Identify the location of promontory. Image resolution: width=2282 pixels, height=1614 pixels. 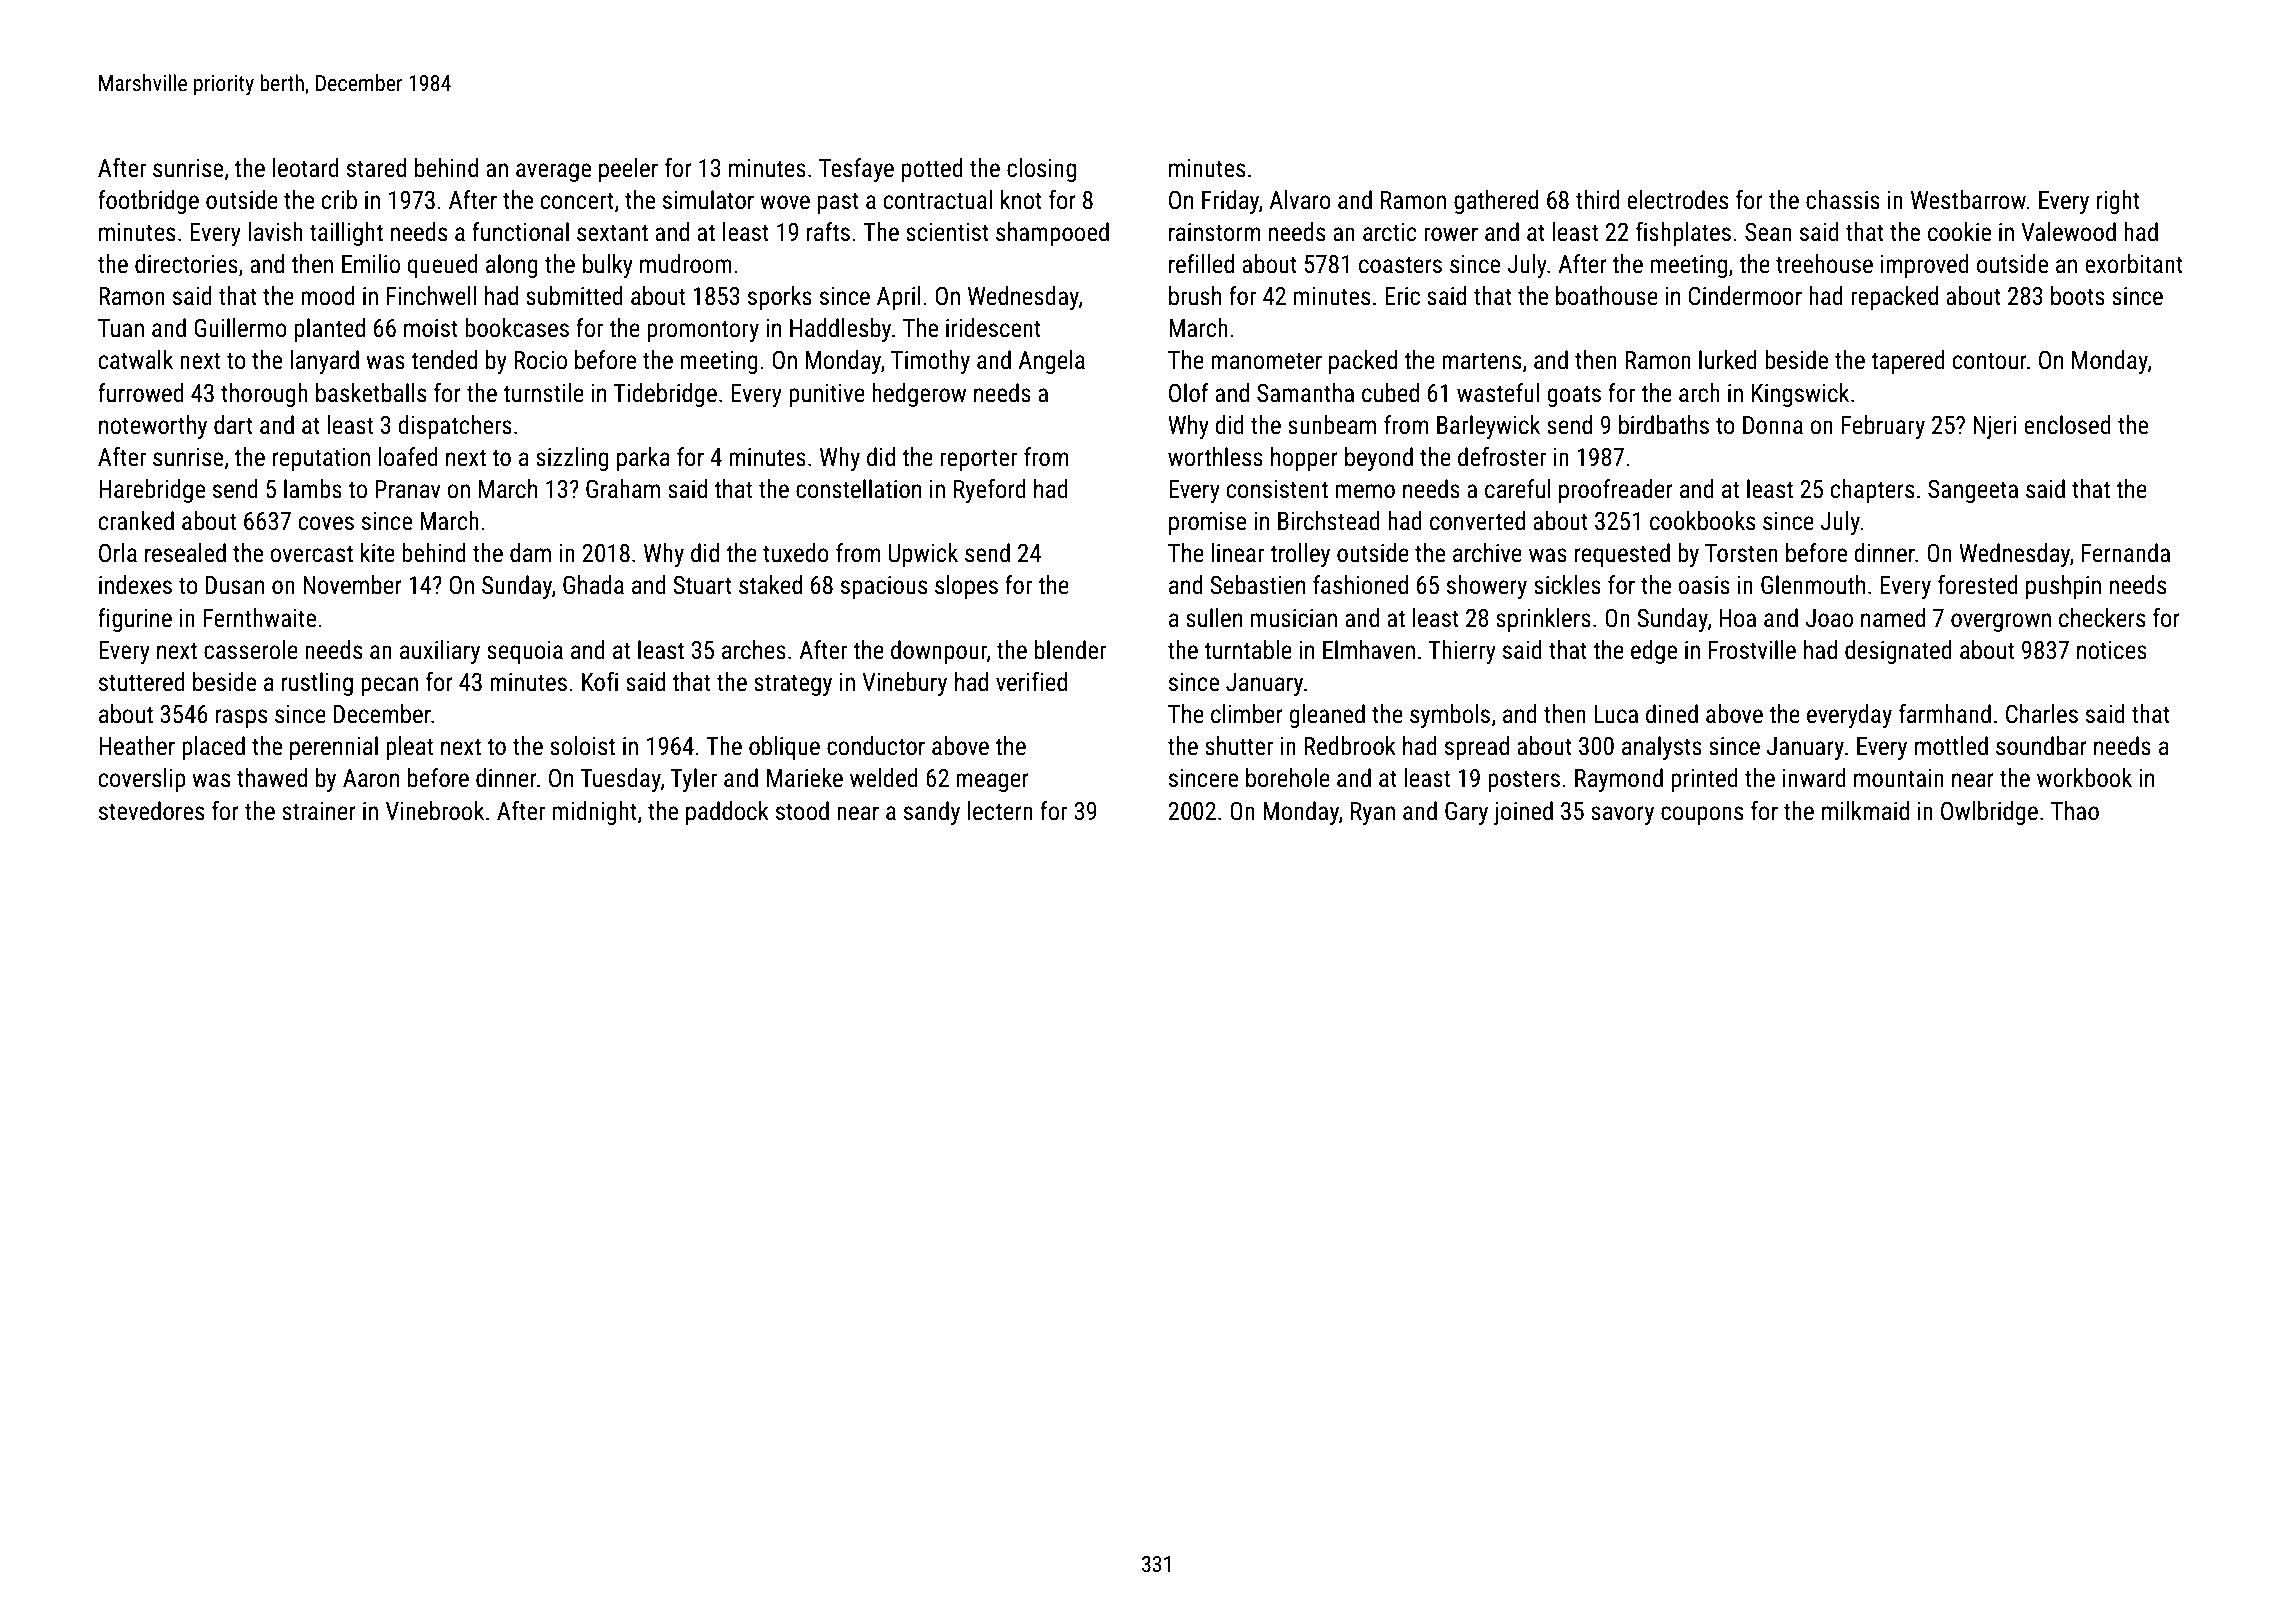
(703, 331).
